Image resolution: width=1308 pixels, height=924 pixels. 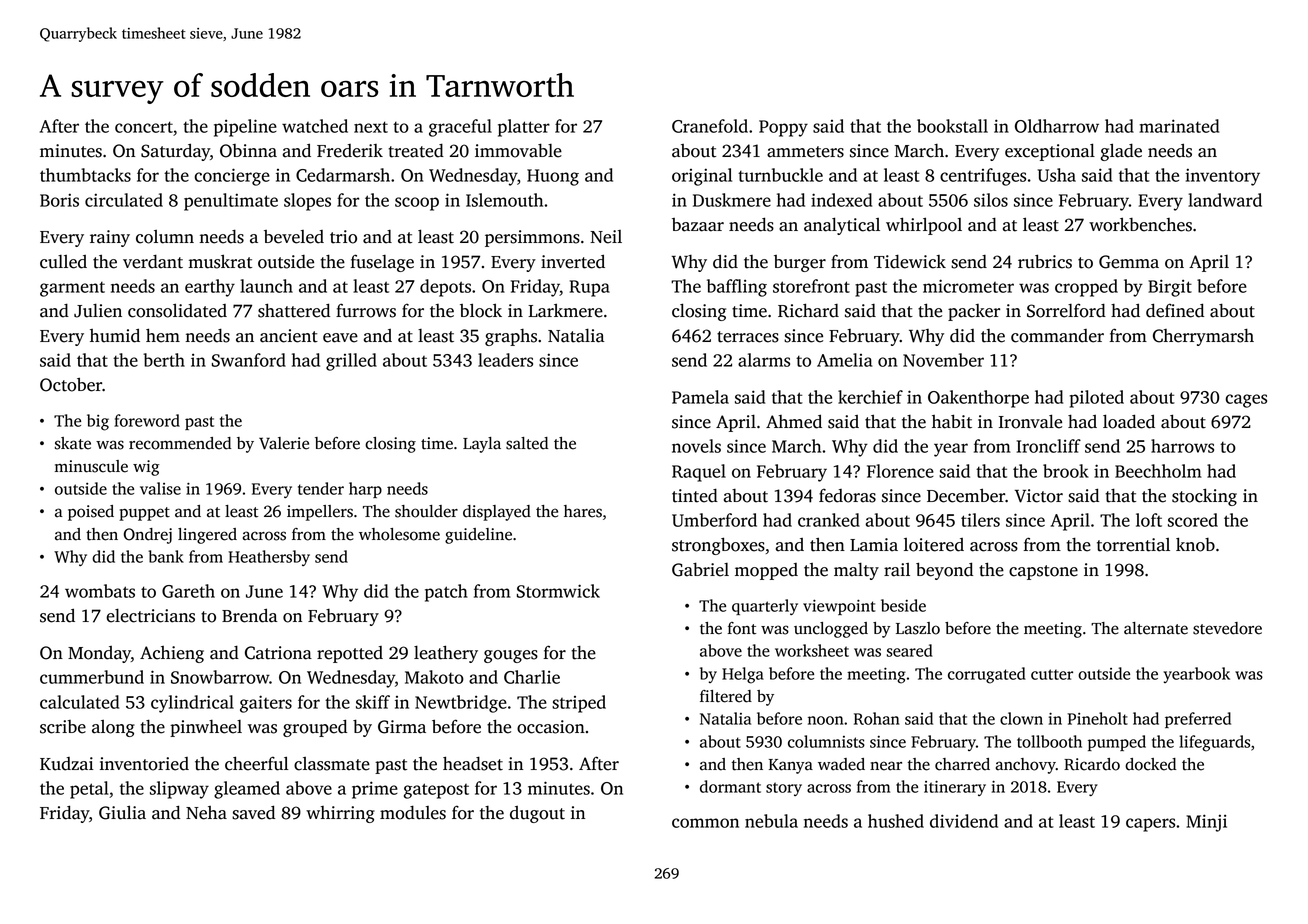 I want to click on salted, so click(x=527, y=443).
